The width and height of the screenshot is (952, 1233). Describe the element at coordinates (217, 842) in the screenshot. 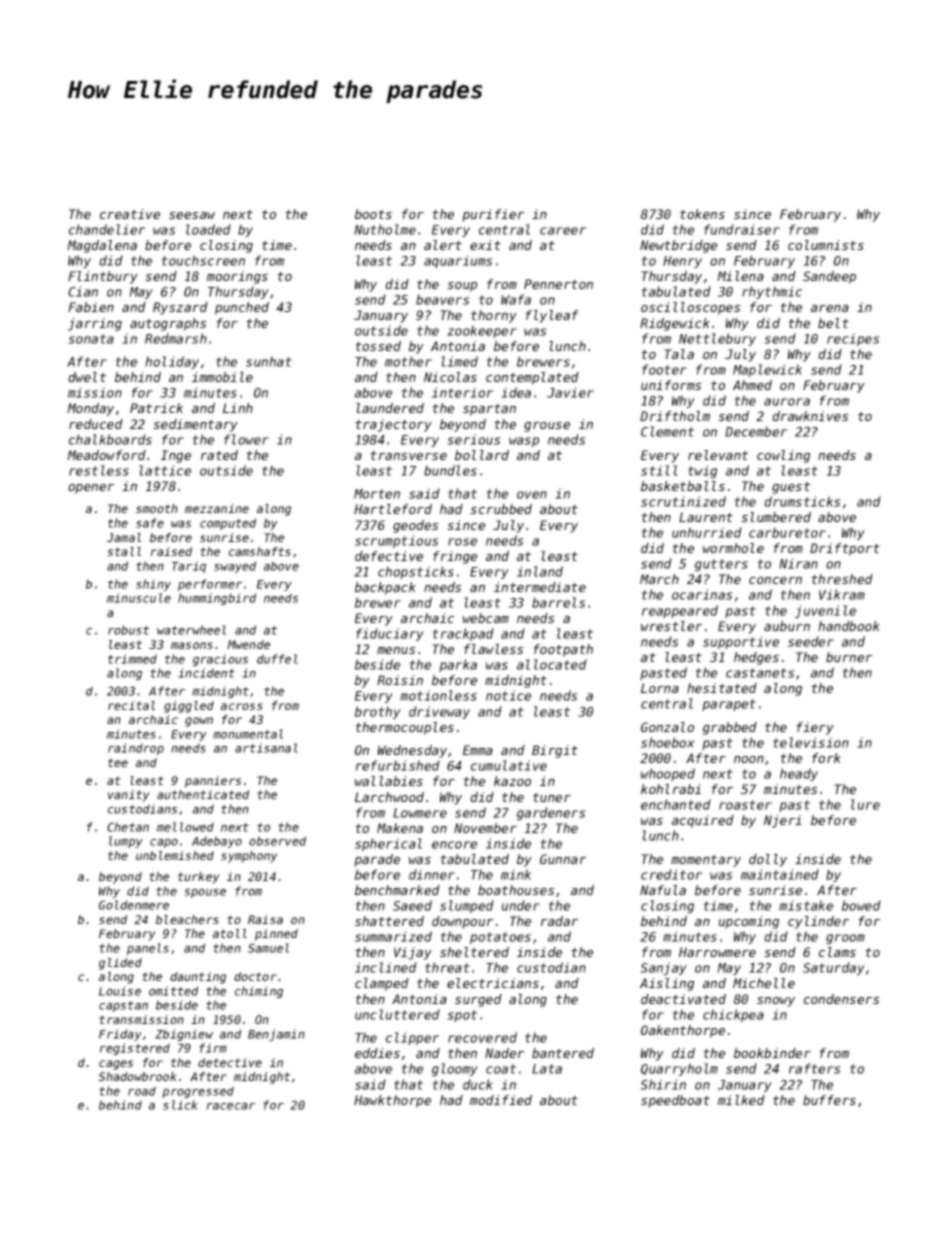

I see `Adebayo` at that location.
